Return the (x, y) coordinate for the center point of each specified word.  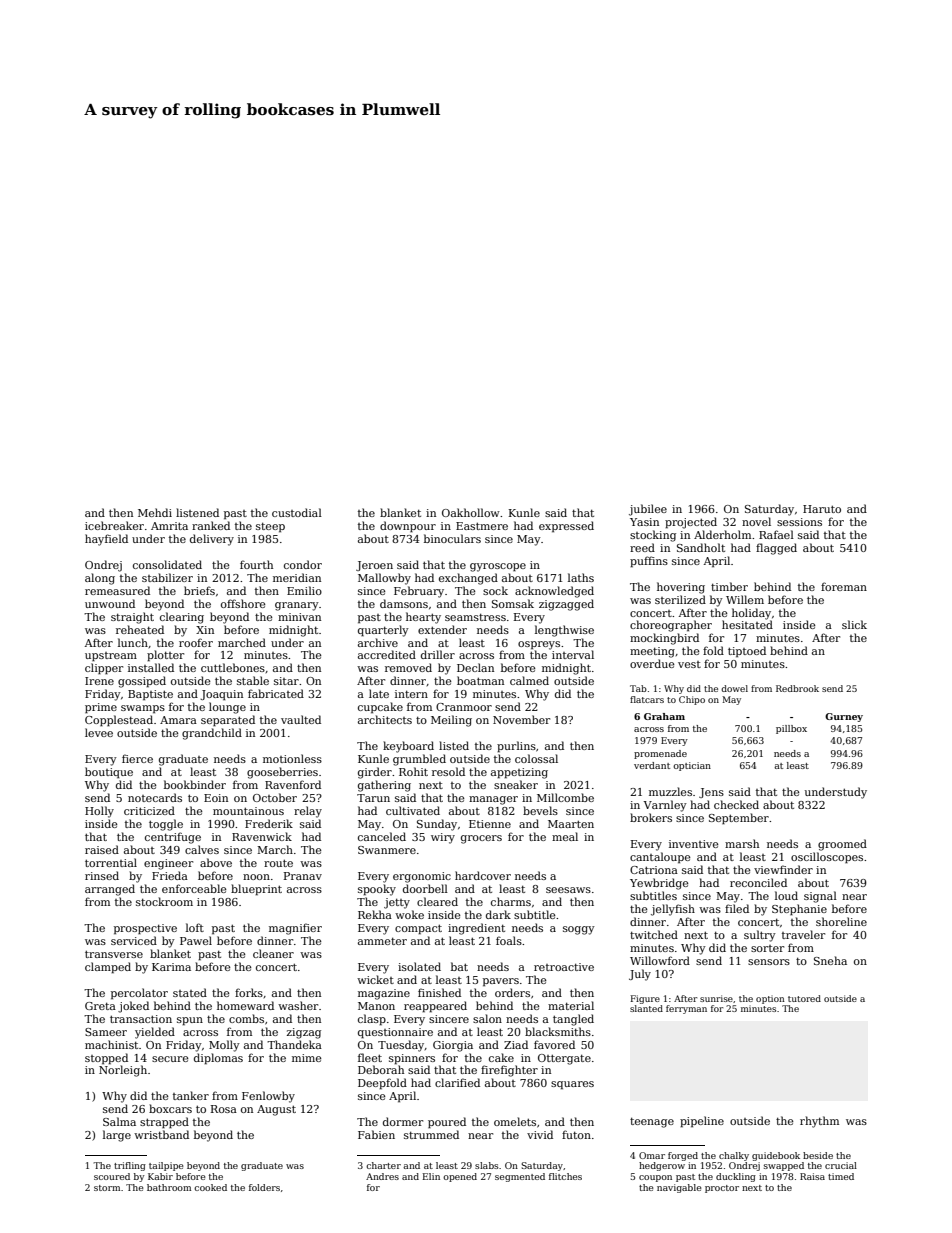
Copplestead (119, 721)
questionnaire (395, 1033)
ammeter (382, 941)
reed (642, 547)
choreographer (671, 626)
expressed (566, 526)
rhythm (819, 1122)
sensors (769, 962)
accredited (387, 654)
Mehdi (155, 512)
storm (107, 1188)
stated (190, 992)
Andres (382, 1176)
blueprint (256, 890)
